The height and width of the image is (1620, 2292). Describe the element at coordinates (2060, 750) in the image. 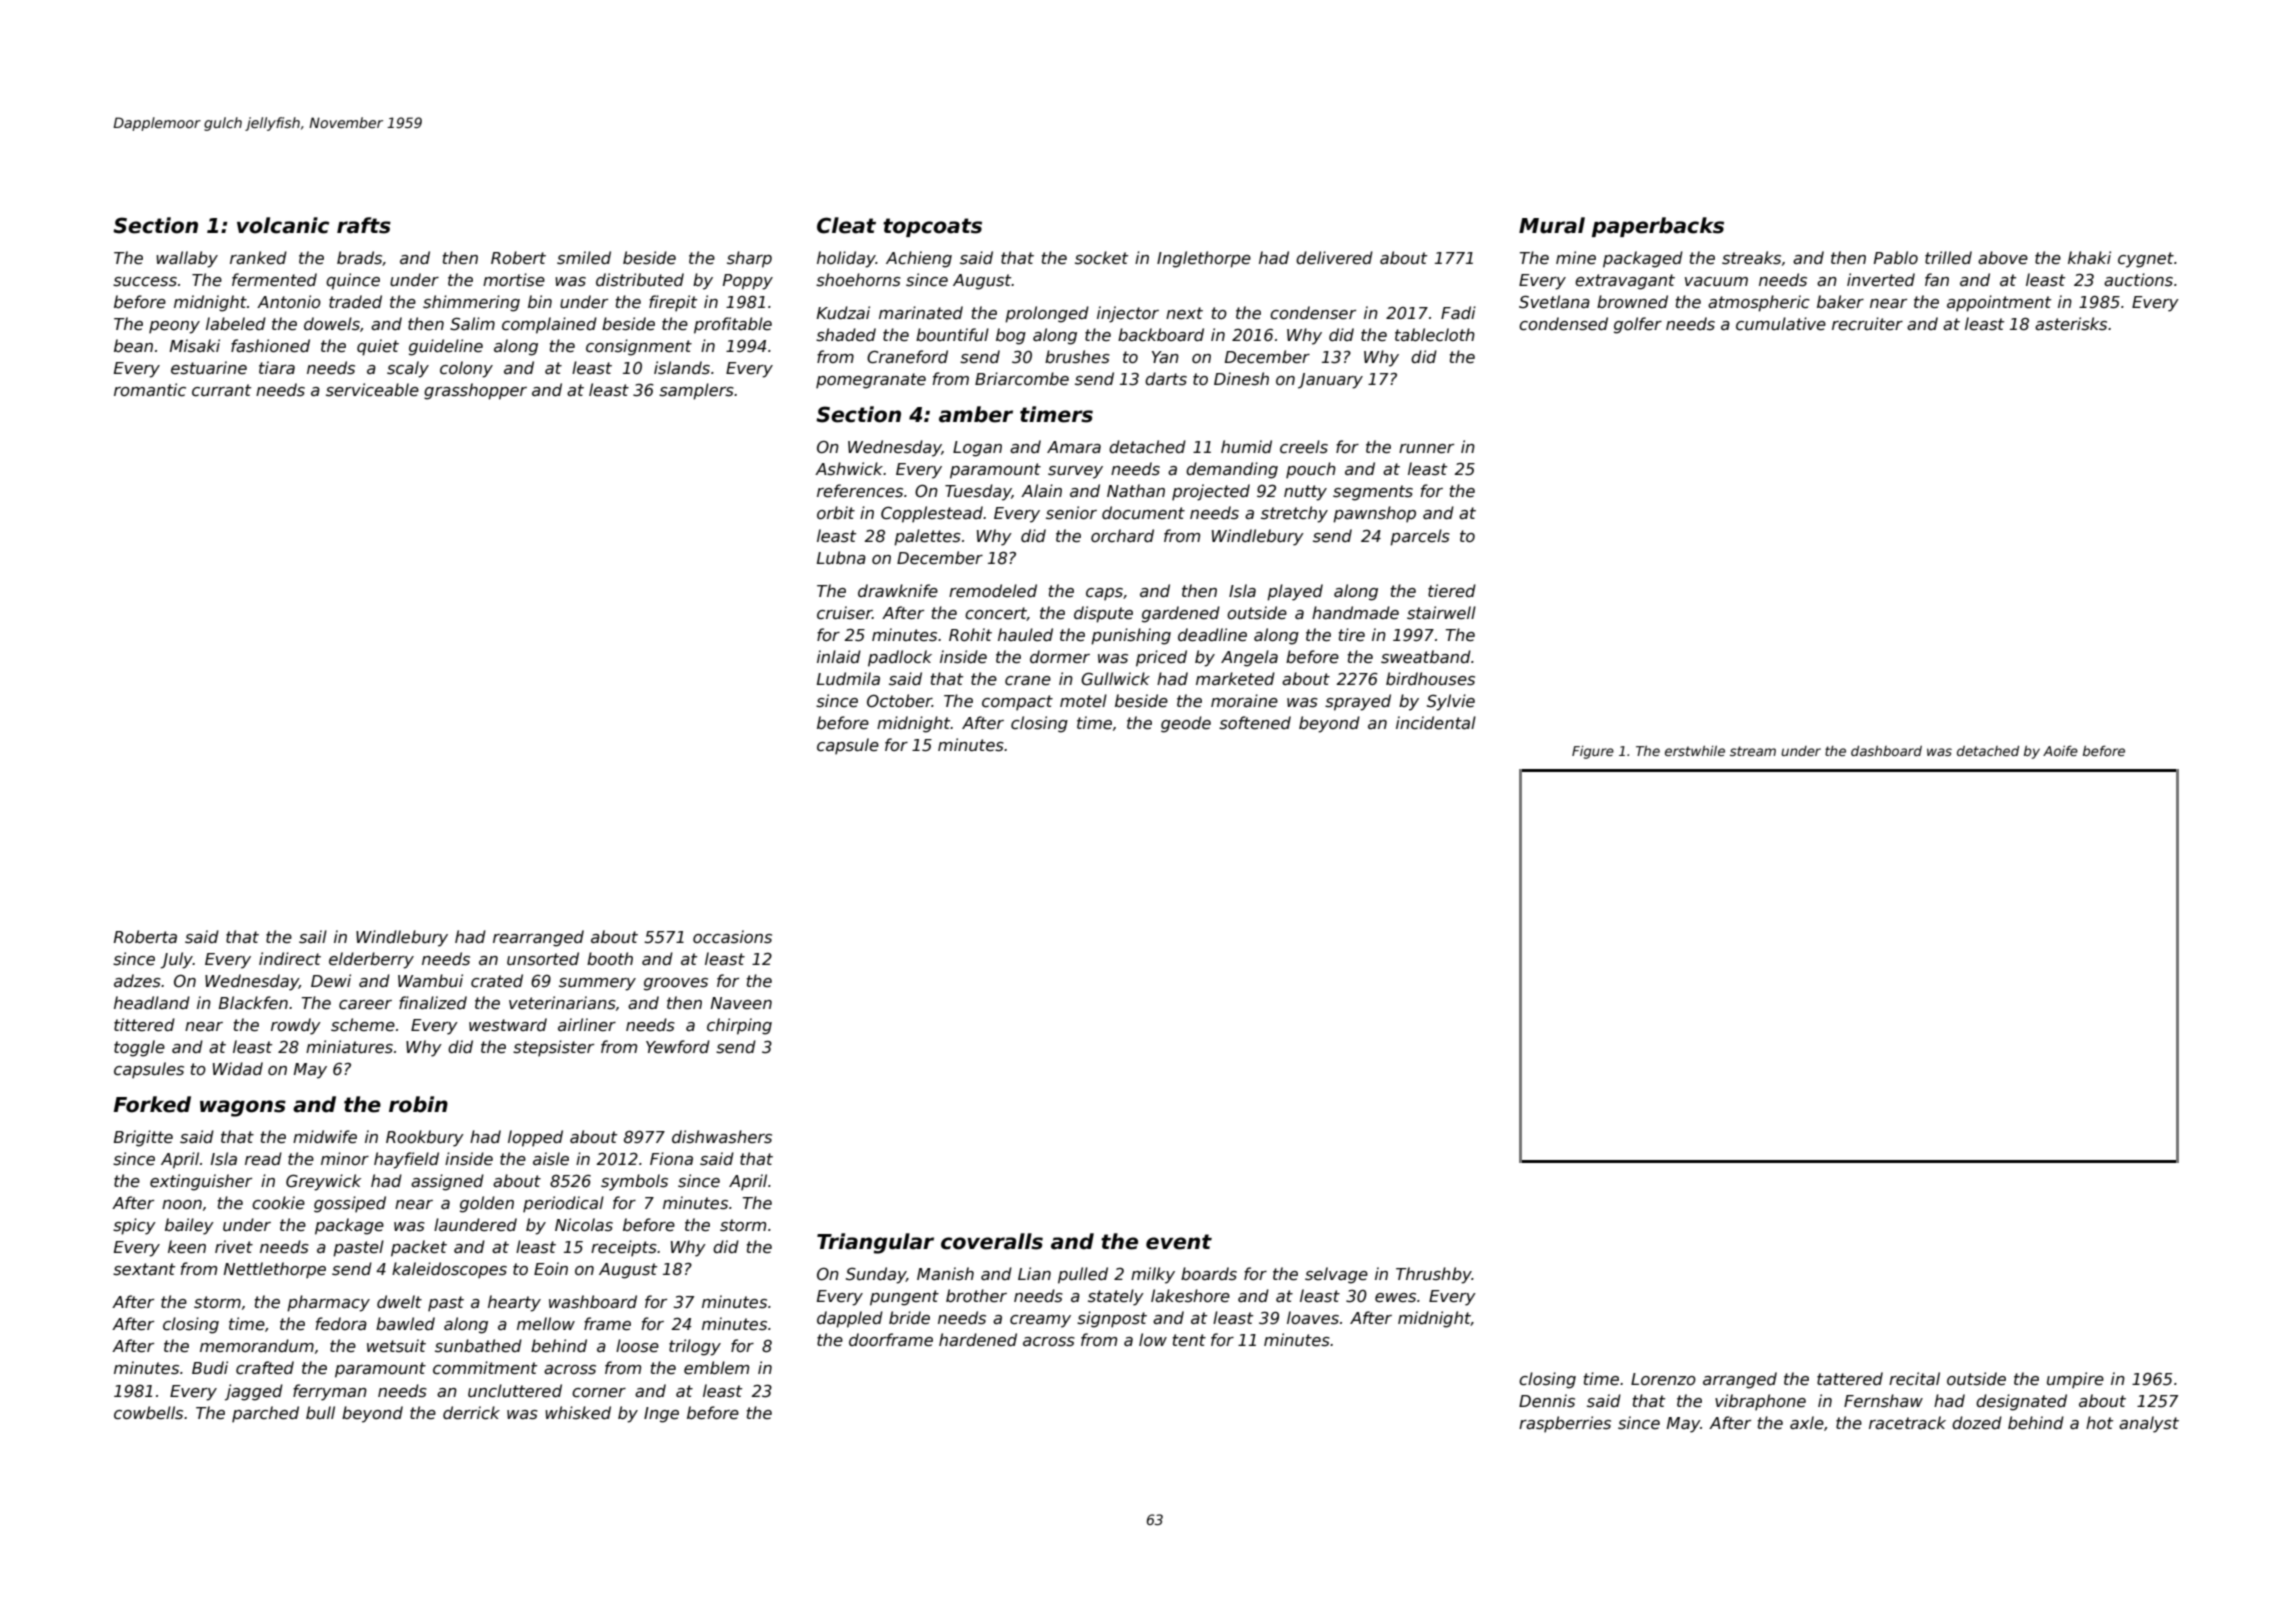

I see `Aoife` at that location.
